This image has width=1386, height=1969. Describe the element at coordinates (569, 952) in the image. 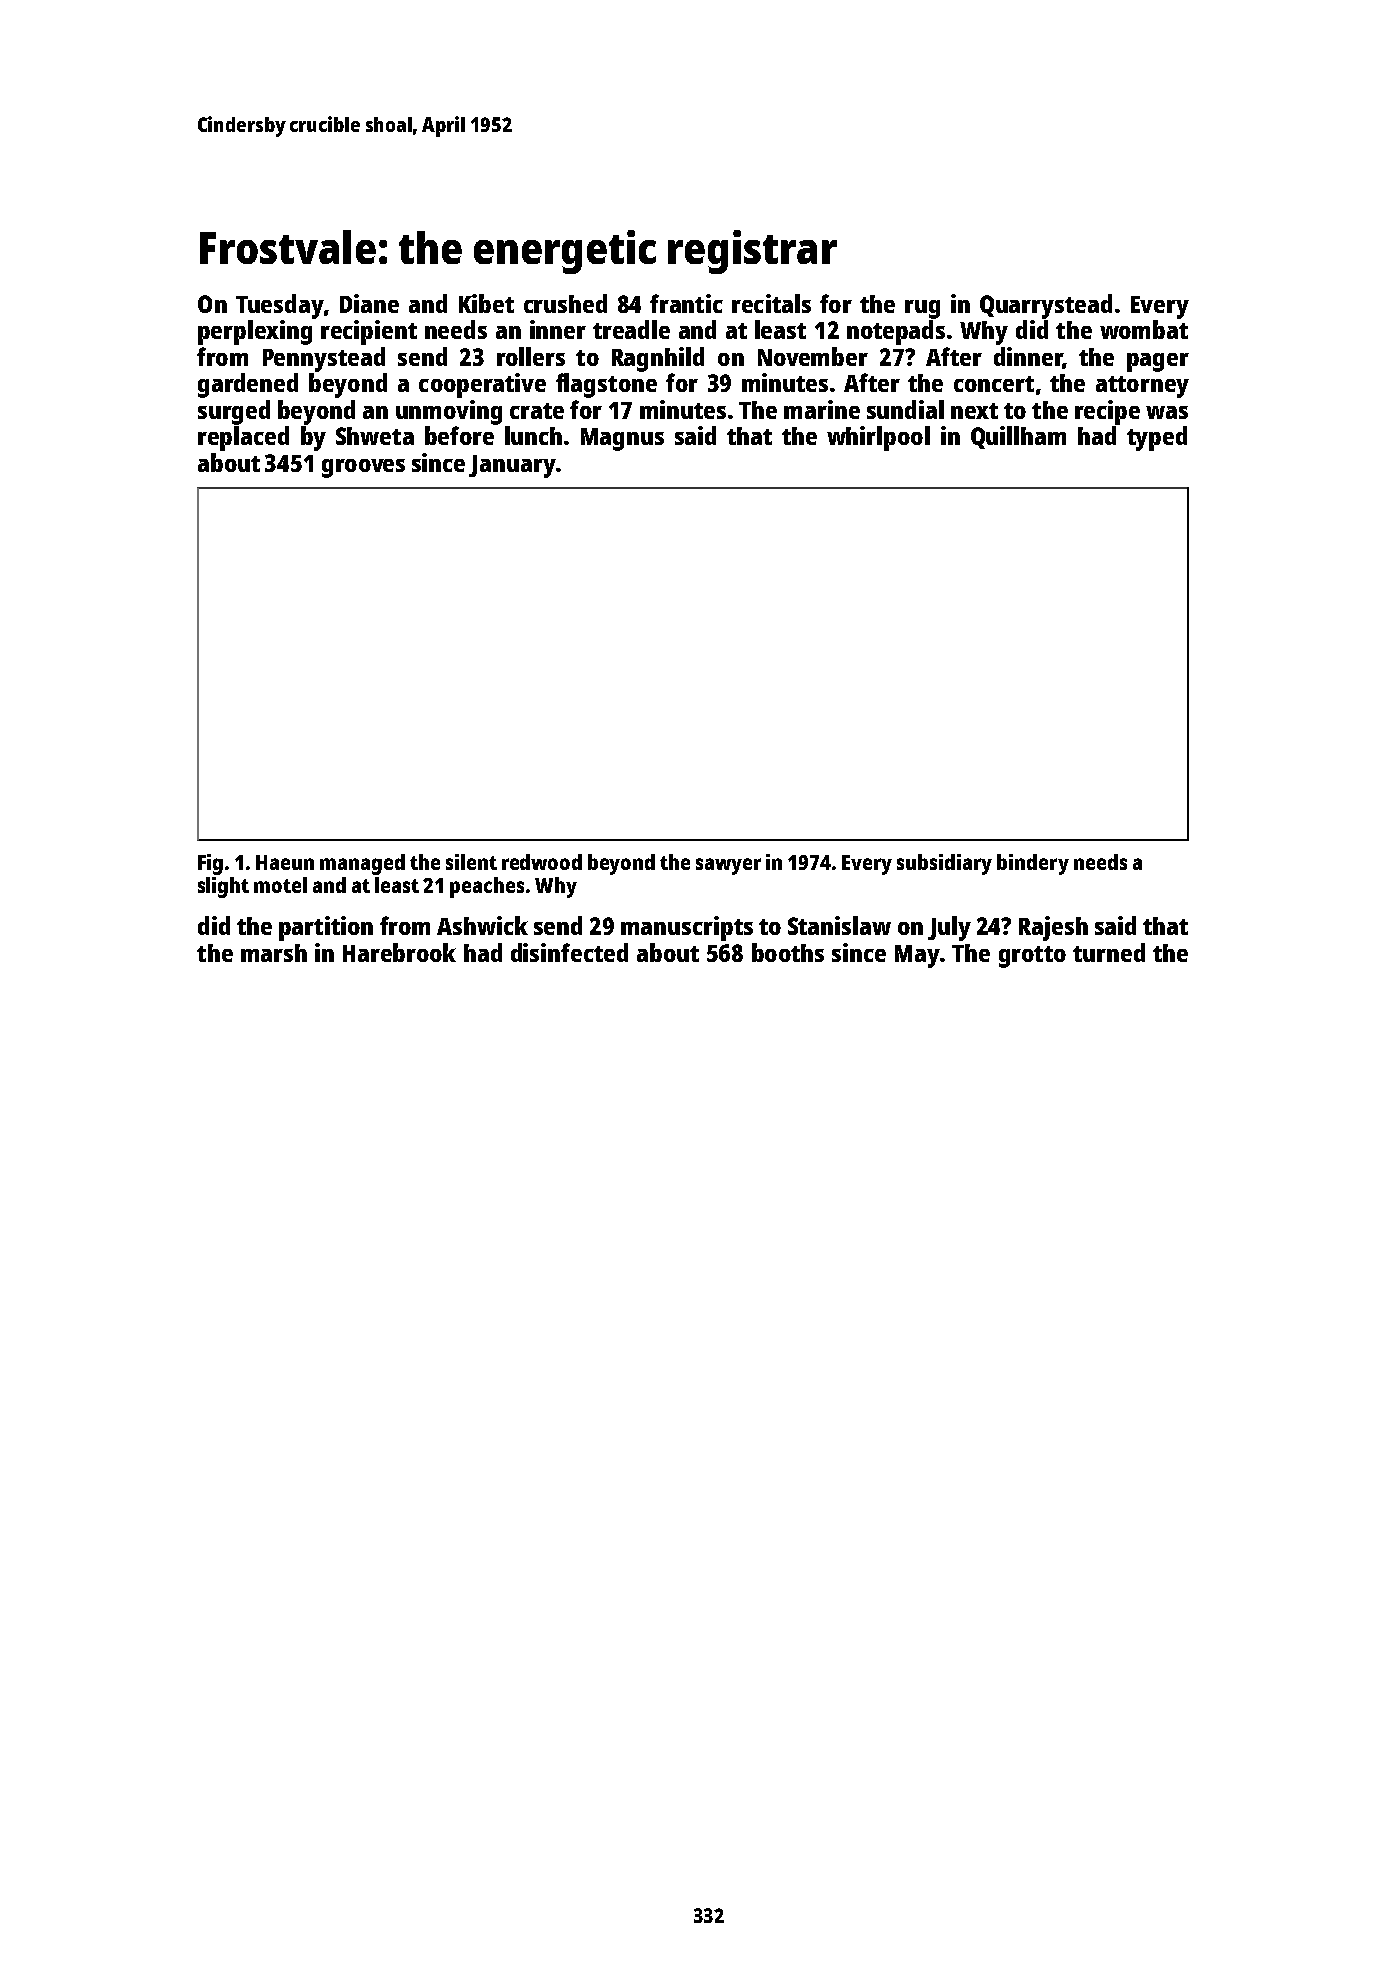

I see `disinfected` at that location.
